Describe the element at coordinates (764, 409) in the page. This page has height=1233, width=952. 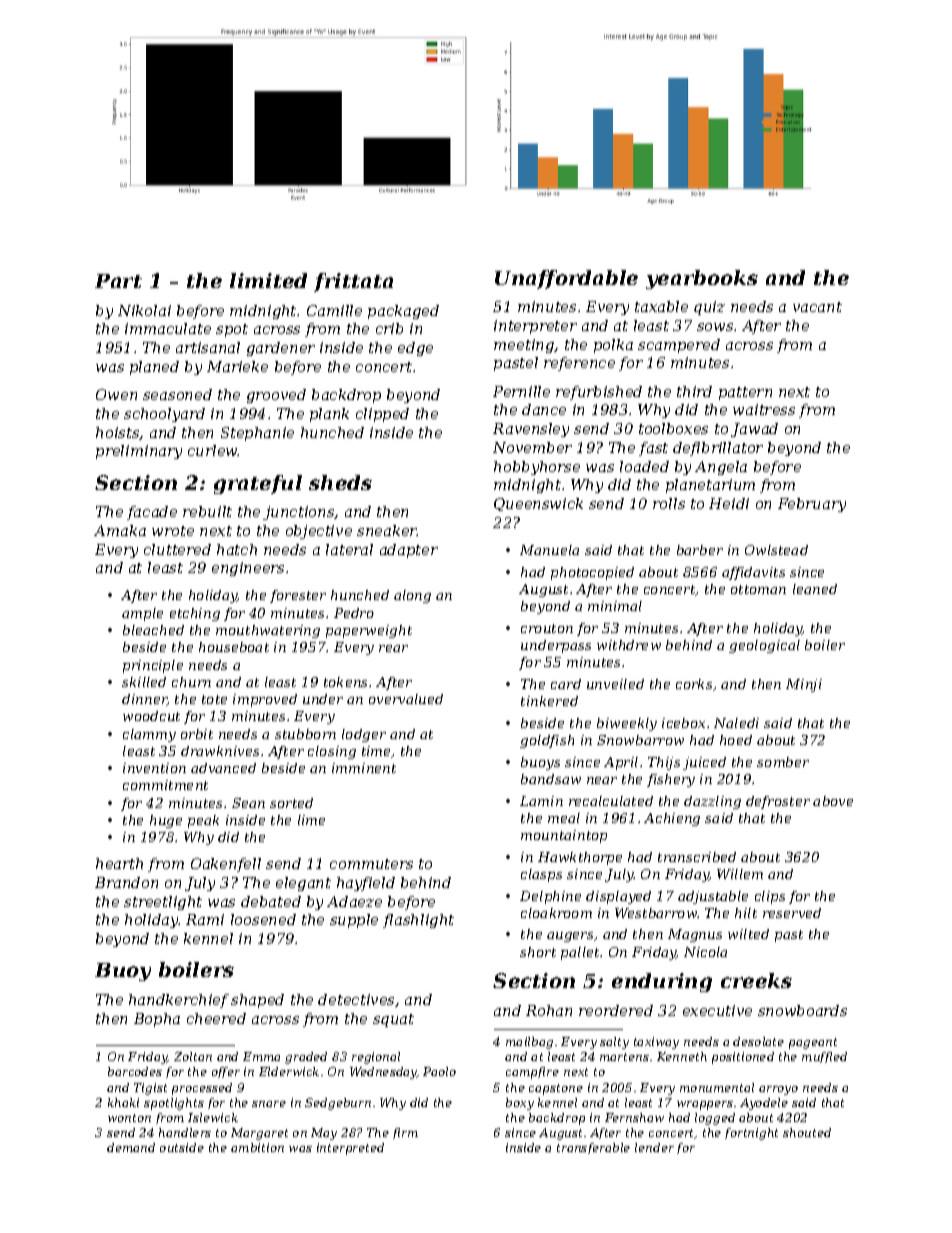
I see `waitress` at that location.
